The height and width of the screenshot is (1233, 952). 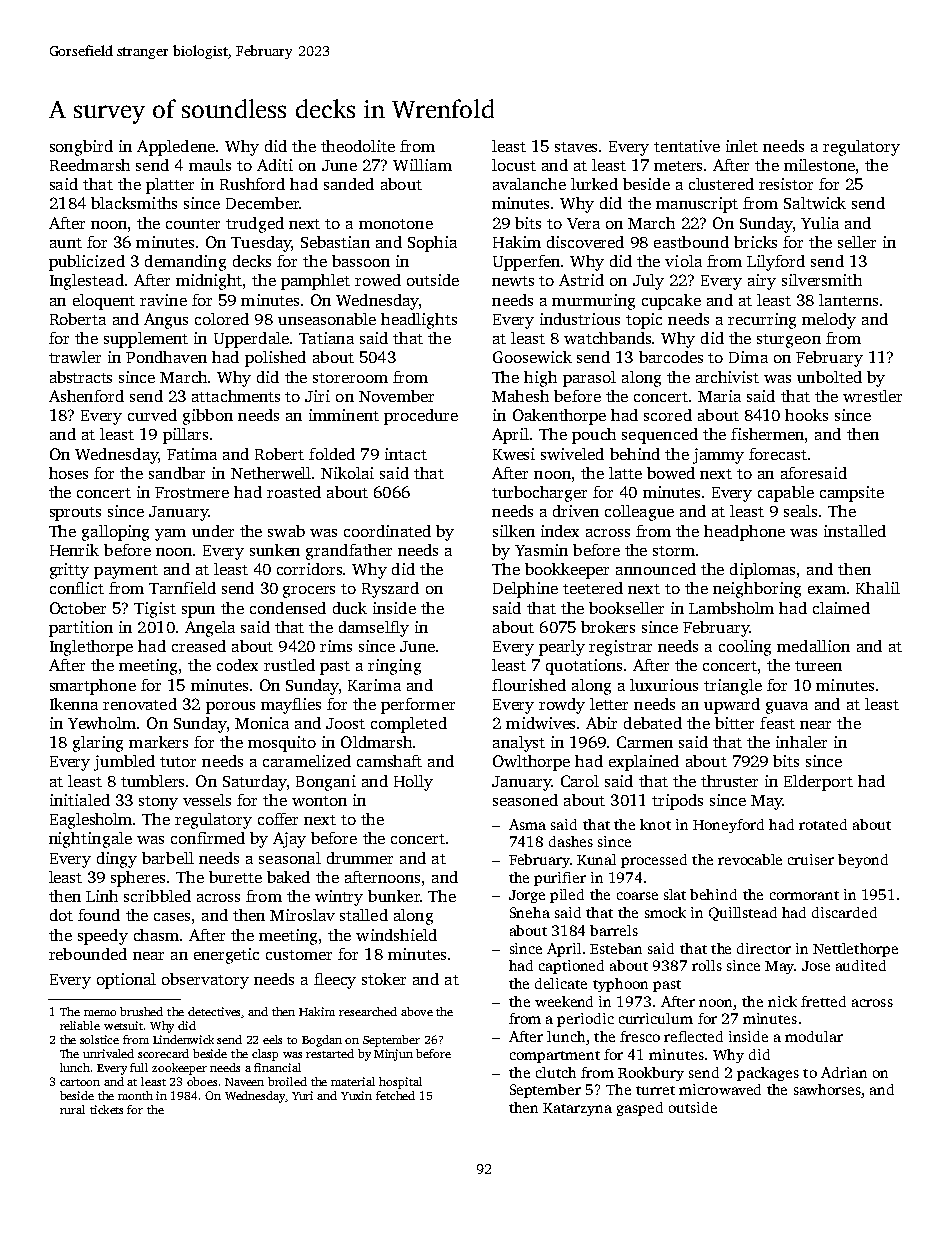 What do you see at coordinates (818, 666) in the screenshot?
I see `tureen` at bounding box center [818, 666].
